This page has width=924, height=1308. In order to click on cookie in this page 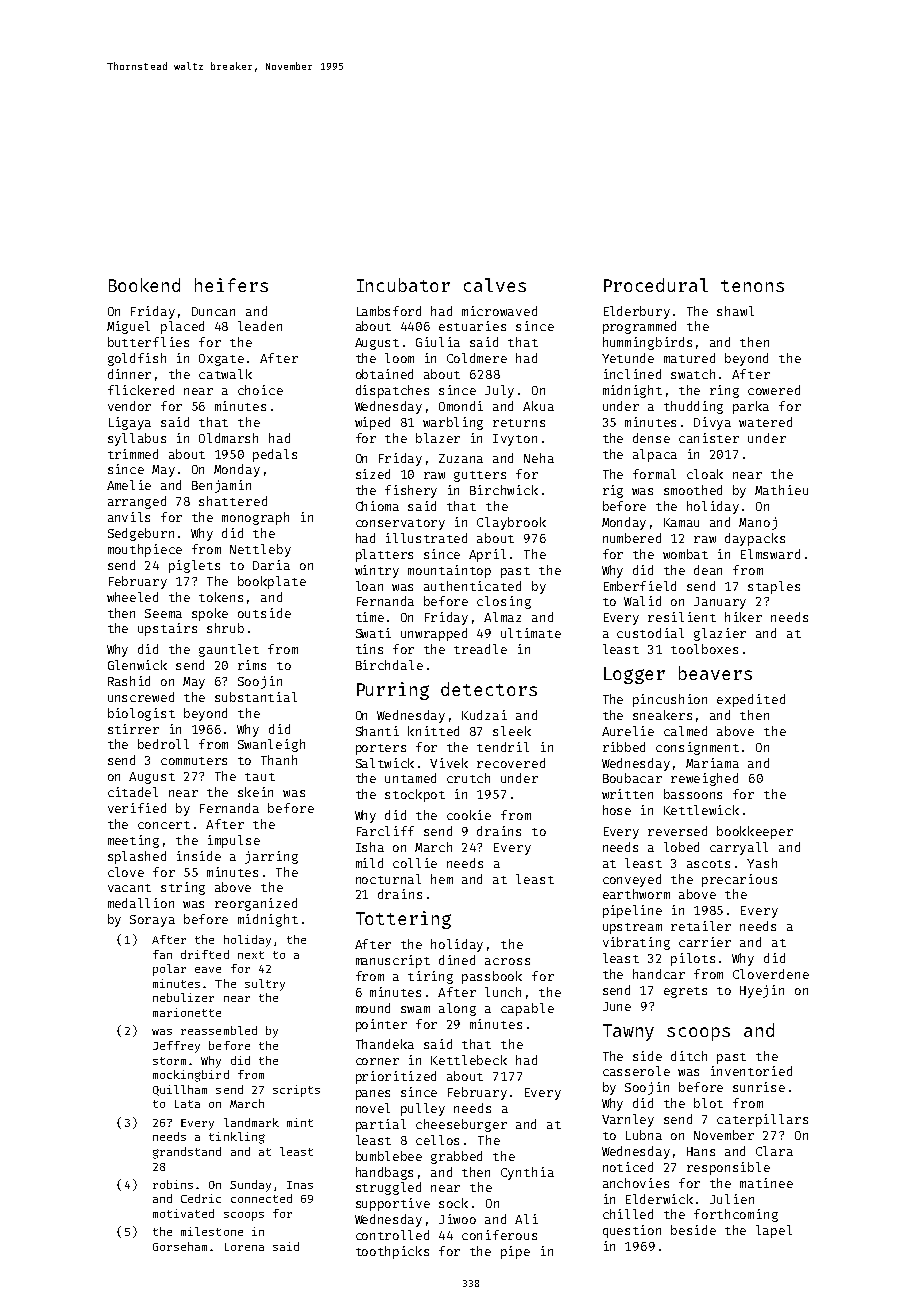, I will do `click(469, 815)`.
